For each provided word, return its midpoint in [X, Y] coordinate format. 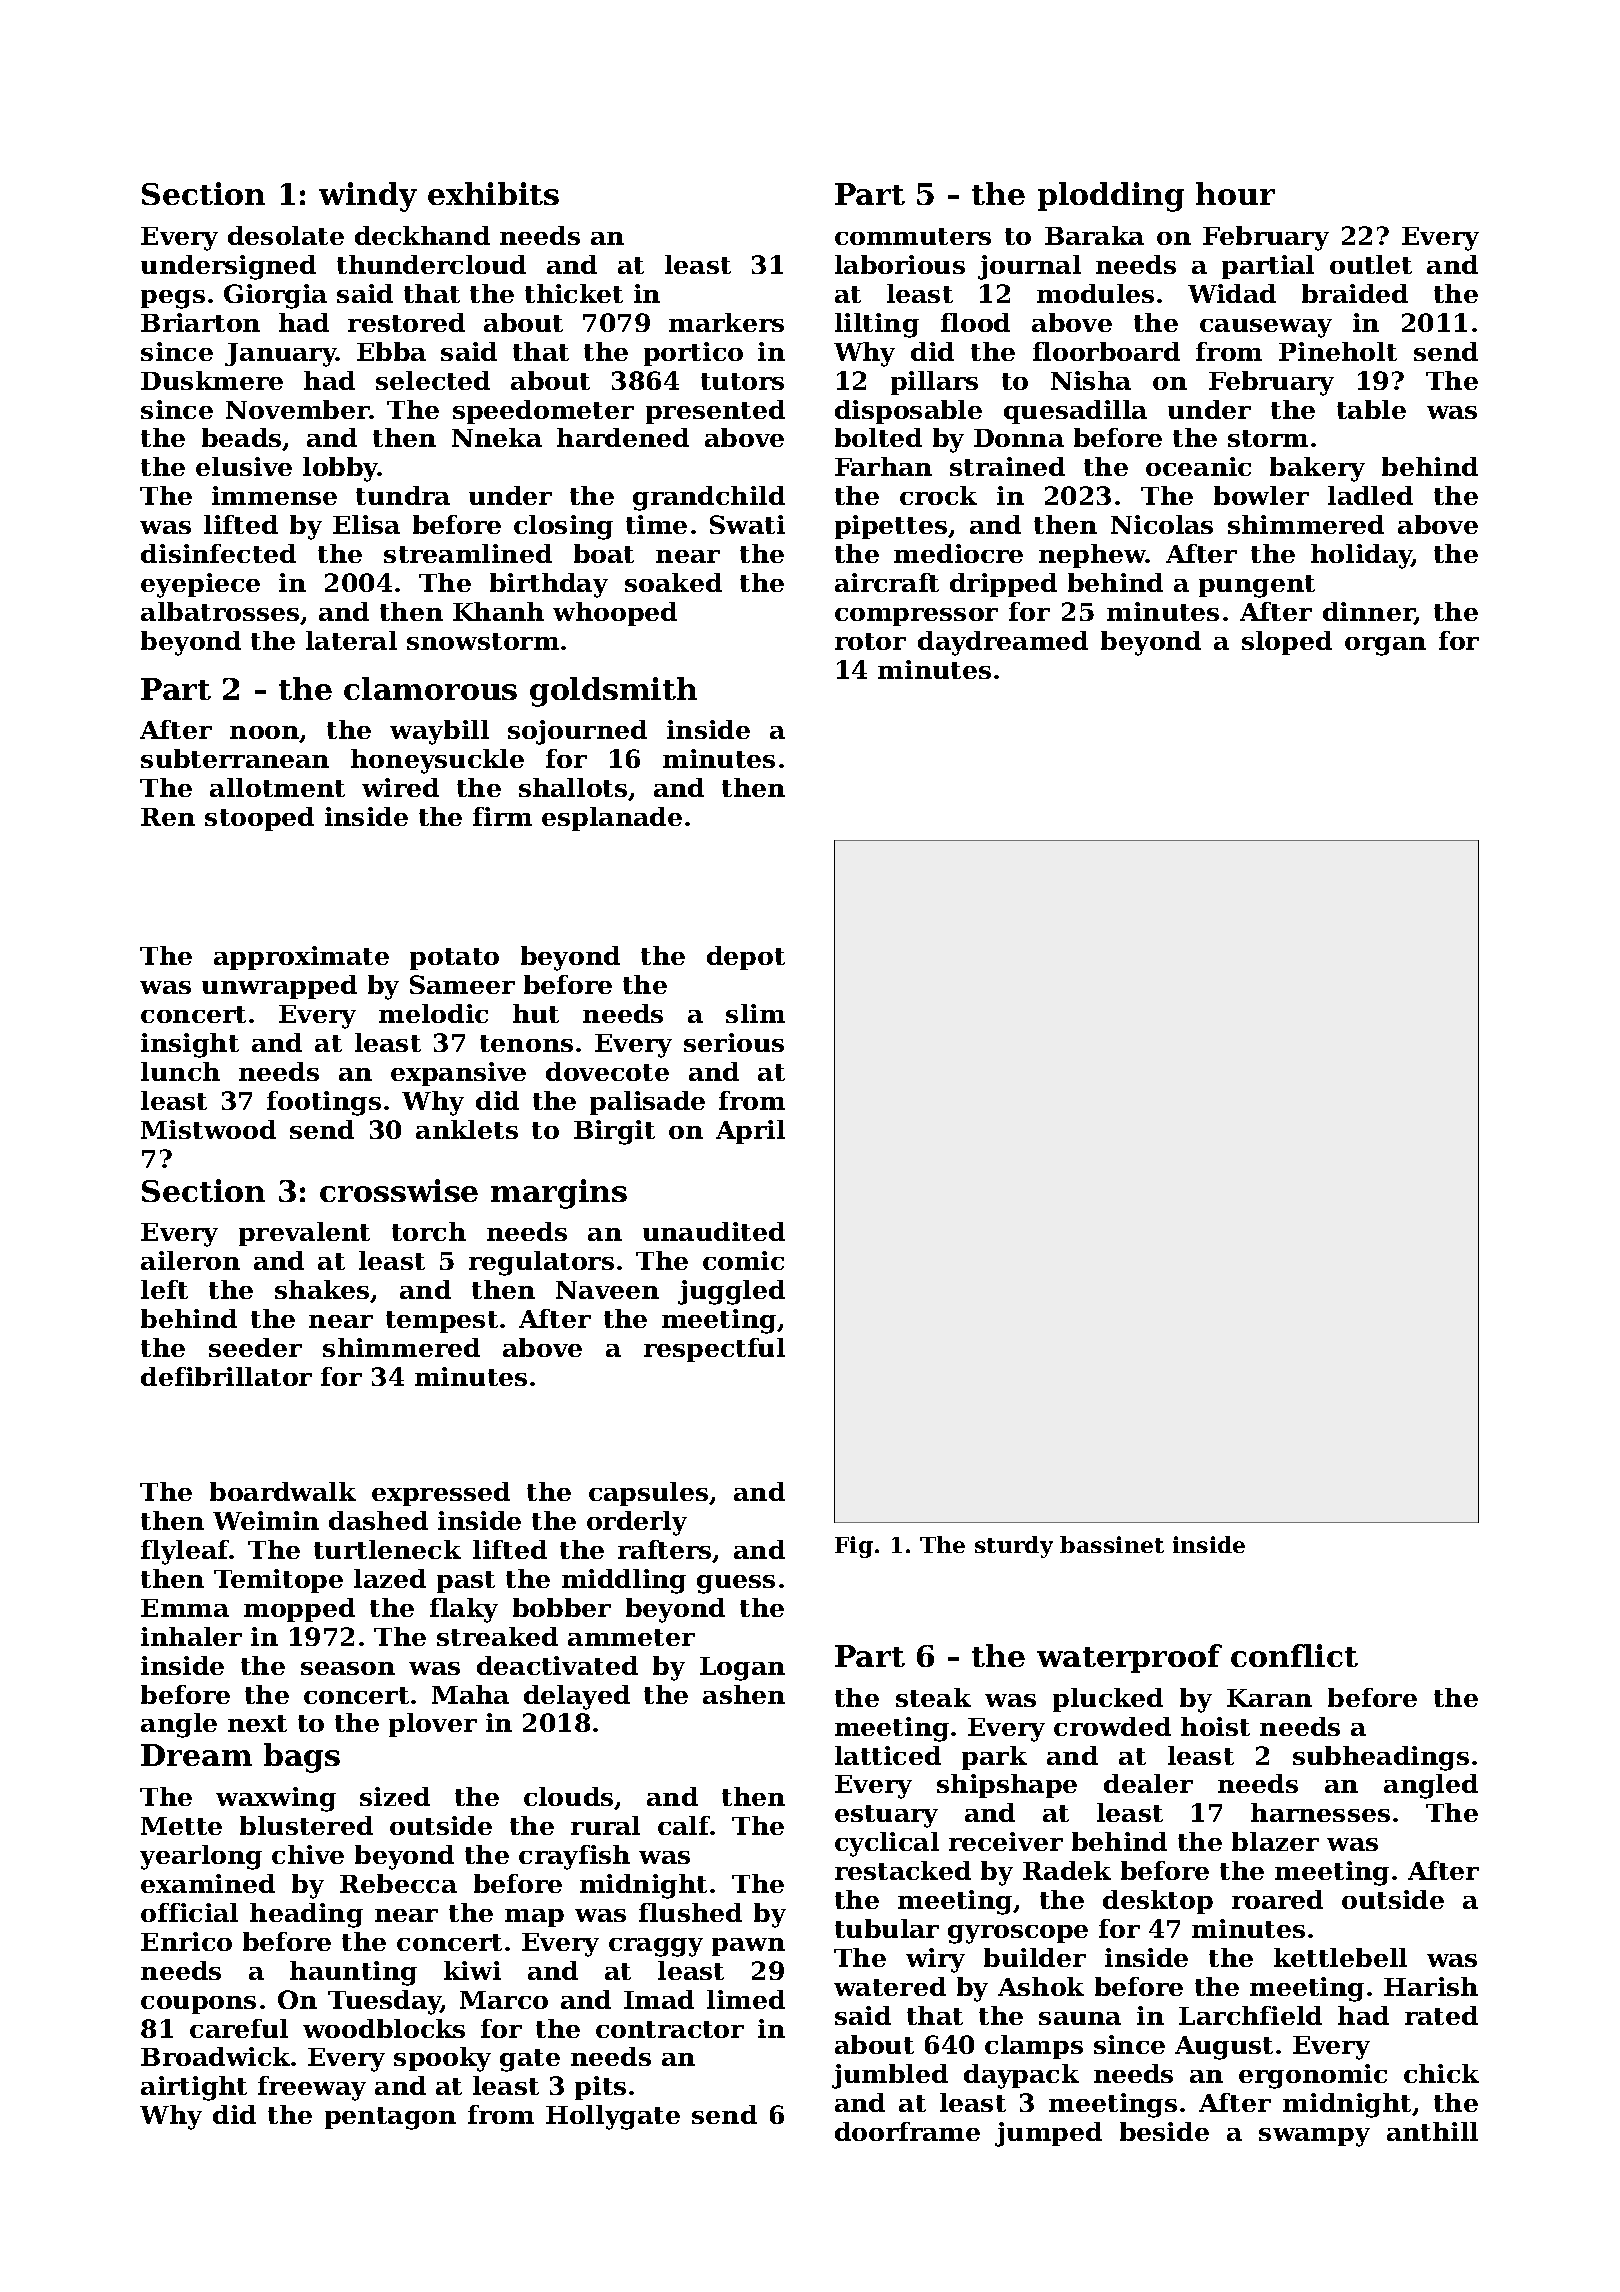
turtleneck [387, 1549]
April [750, 1132]
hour [1235, 193]
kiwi [472, 1970]
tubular [887, 1928]
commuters [913, 236]
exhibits [493, 193]
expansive [458, 1074]
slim [755, 1013]
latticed [888, 1755]
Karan [1269, 1698]
